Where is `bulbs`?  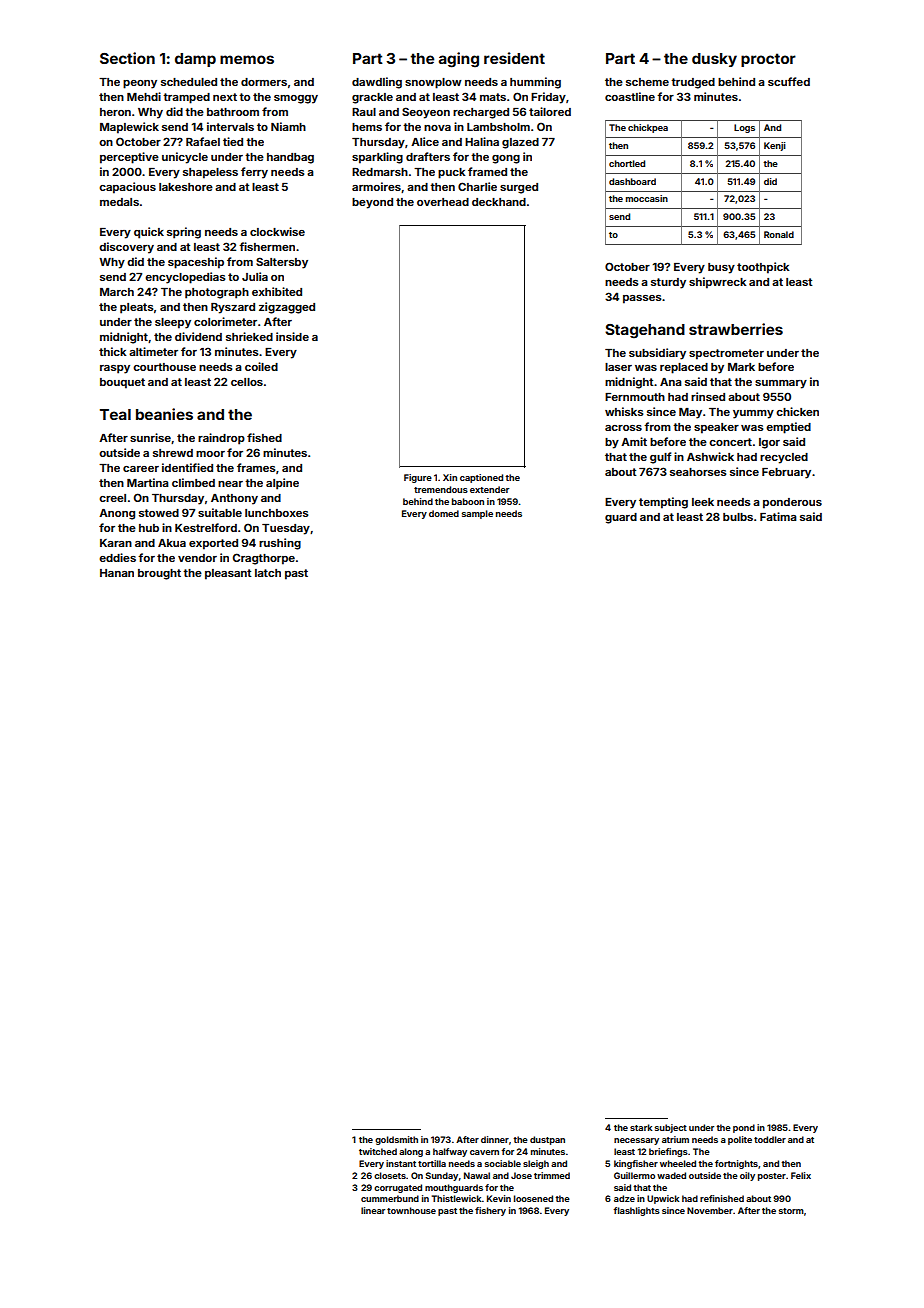 bulbs is located at coordinates (738, 517).
